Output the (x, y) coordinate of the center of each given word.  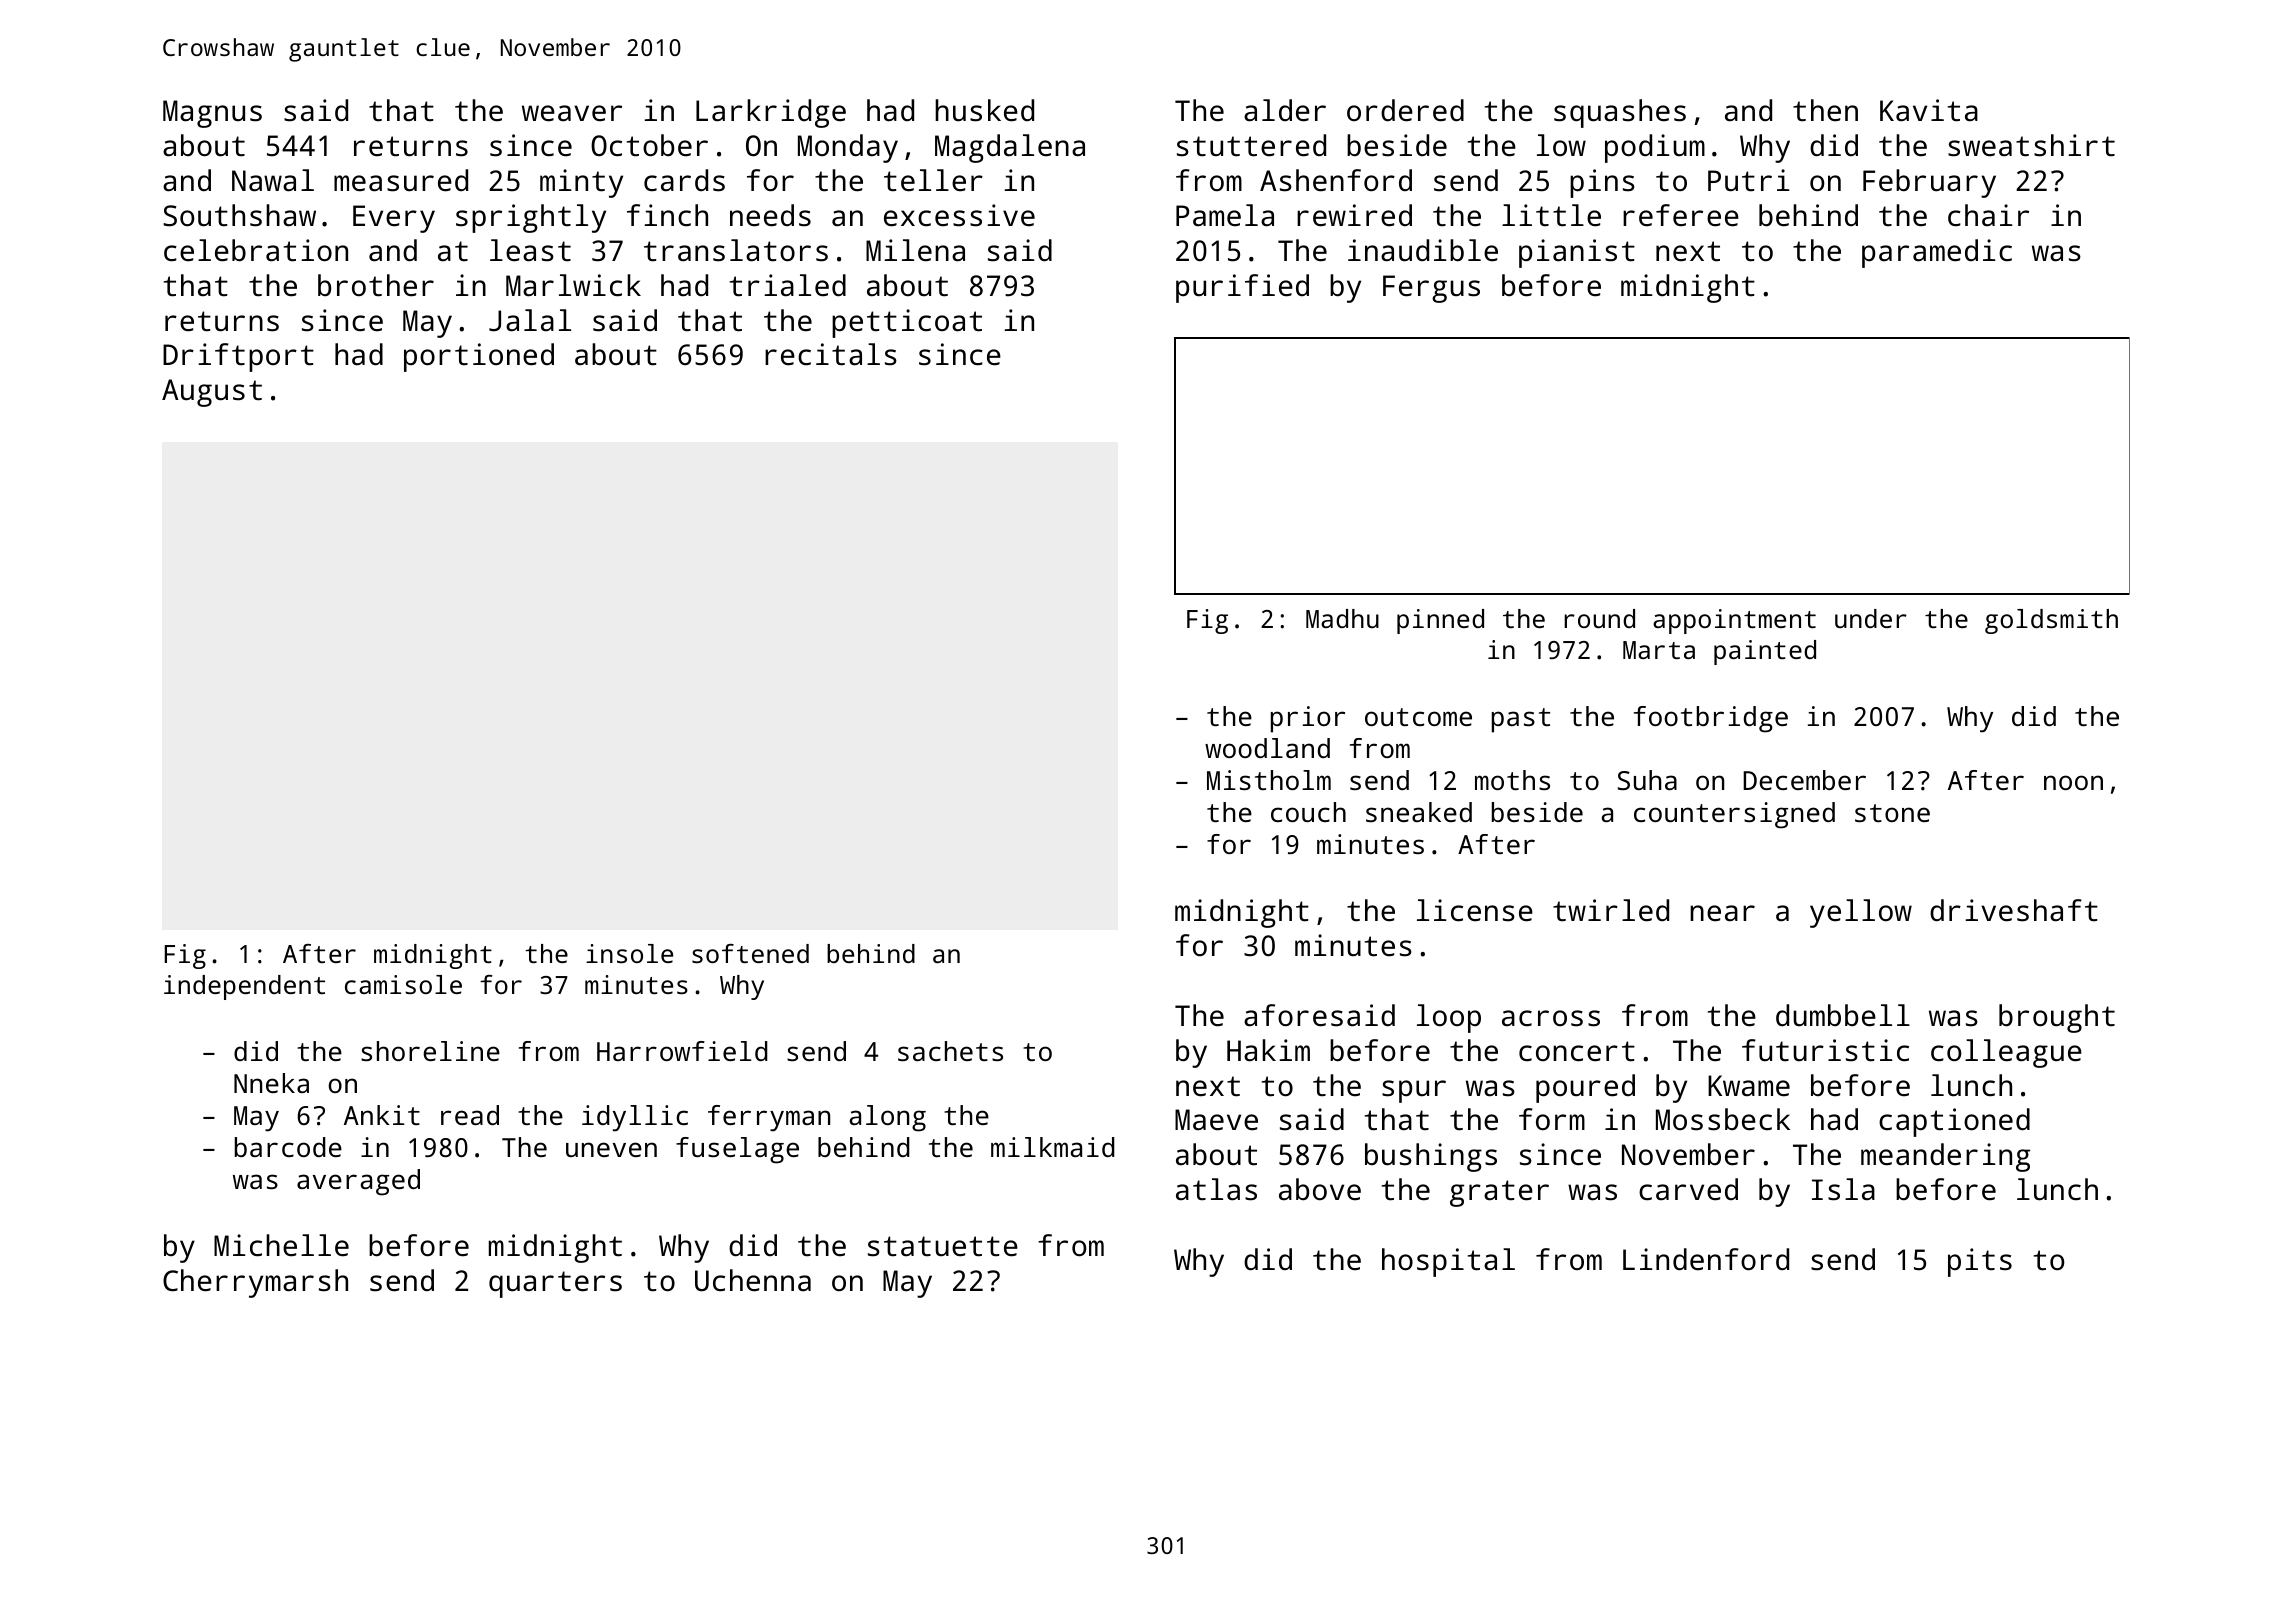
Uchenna (753, 1280)
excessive (959, 215)
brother (376, 285)
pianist (1577, 253)
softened (750, 953)
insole (629, 953)
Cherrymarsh (255, 1283)
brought (2057, 1018)
